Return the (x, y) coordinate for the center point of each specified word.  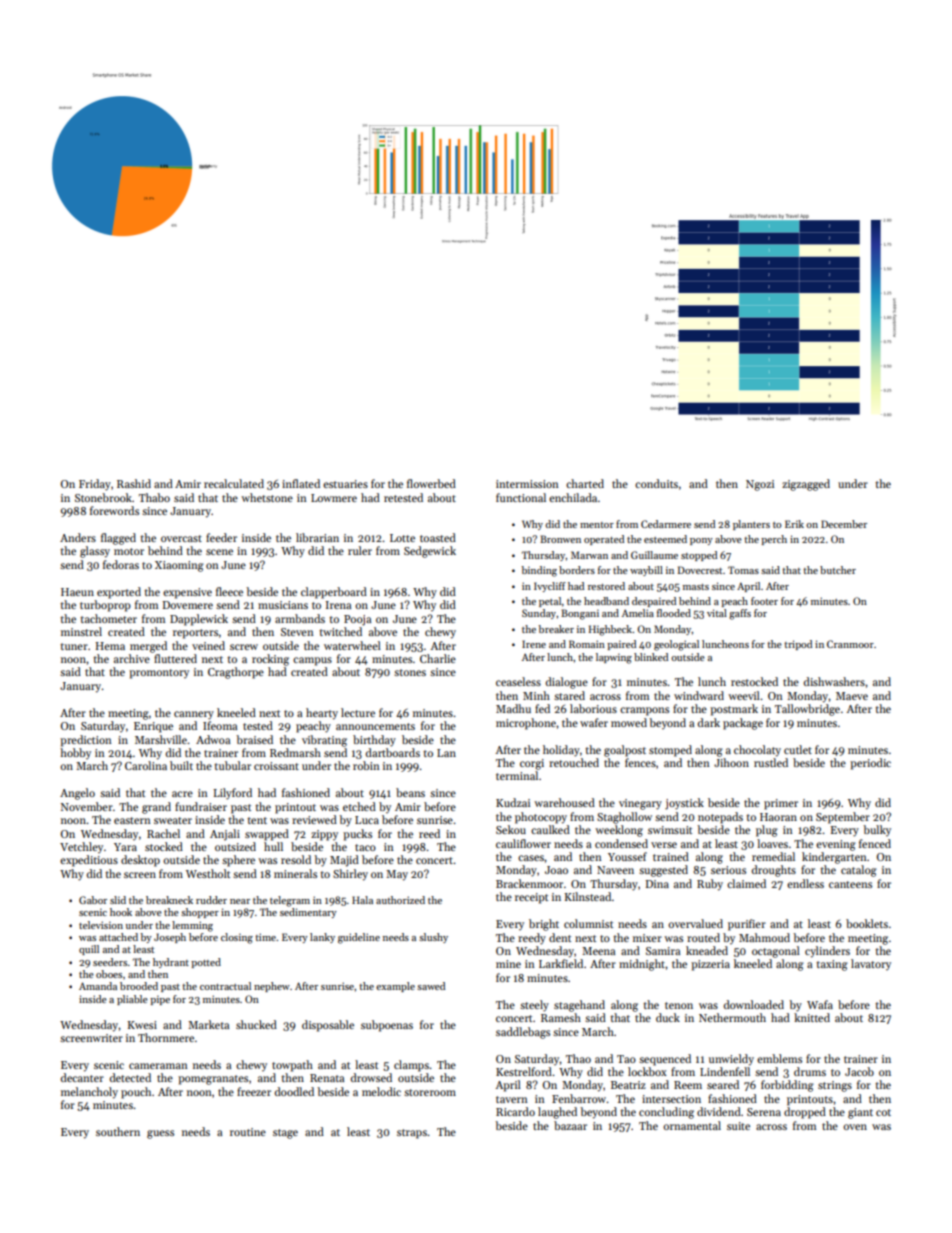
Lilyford (232, 794)
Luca (367, 820)
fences (640, 762)
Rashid (134, 483)
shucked (256, 1024)
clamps (411, 1066)
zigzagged (806, 485)
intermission (527, 484)
